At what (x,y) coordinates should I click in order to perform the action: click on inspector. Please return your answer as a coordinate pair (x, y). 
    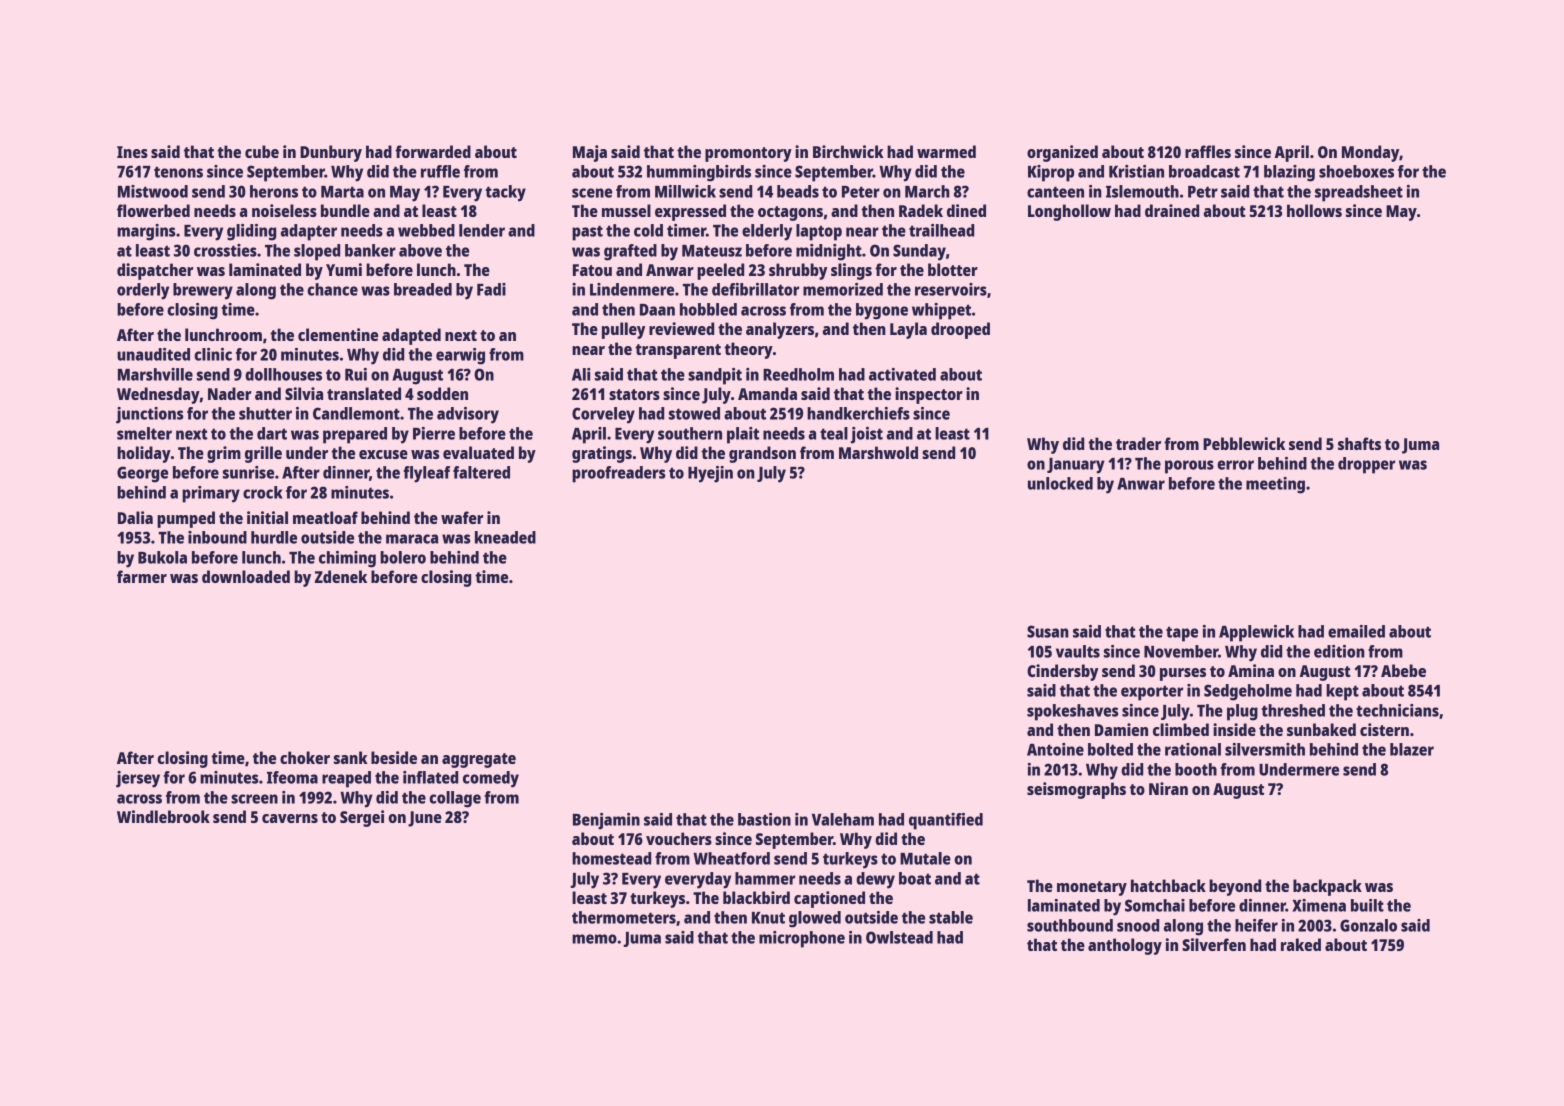
    Looking at the image, I should click on (929, 395).
